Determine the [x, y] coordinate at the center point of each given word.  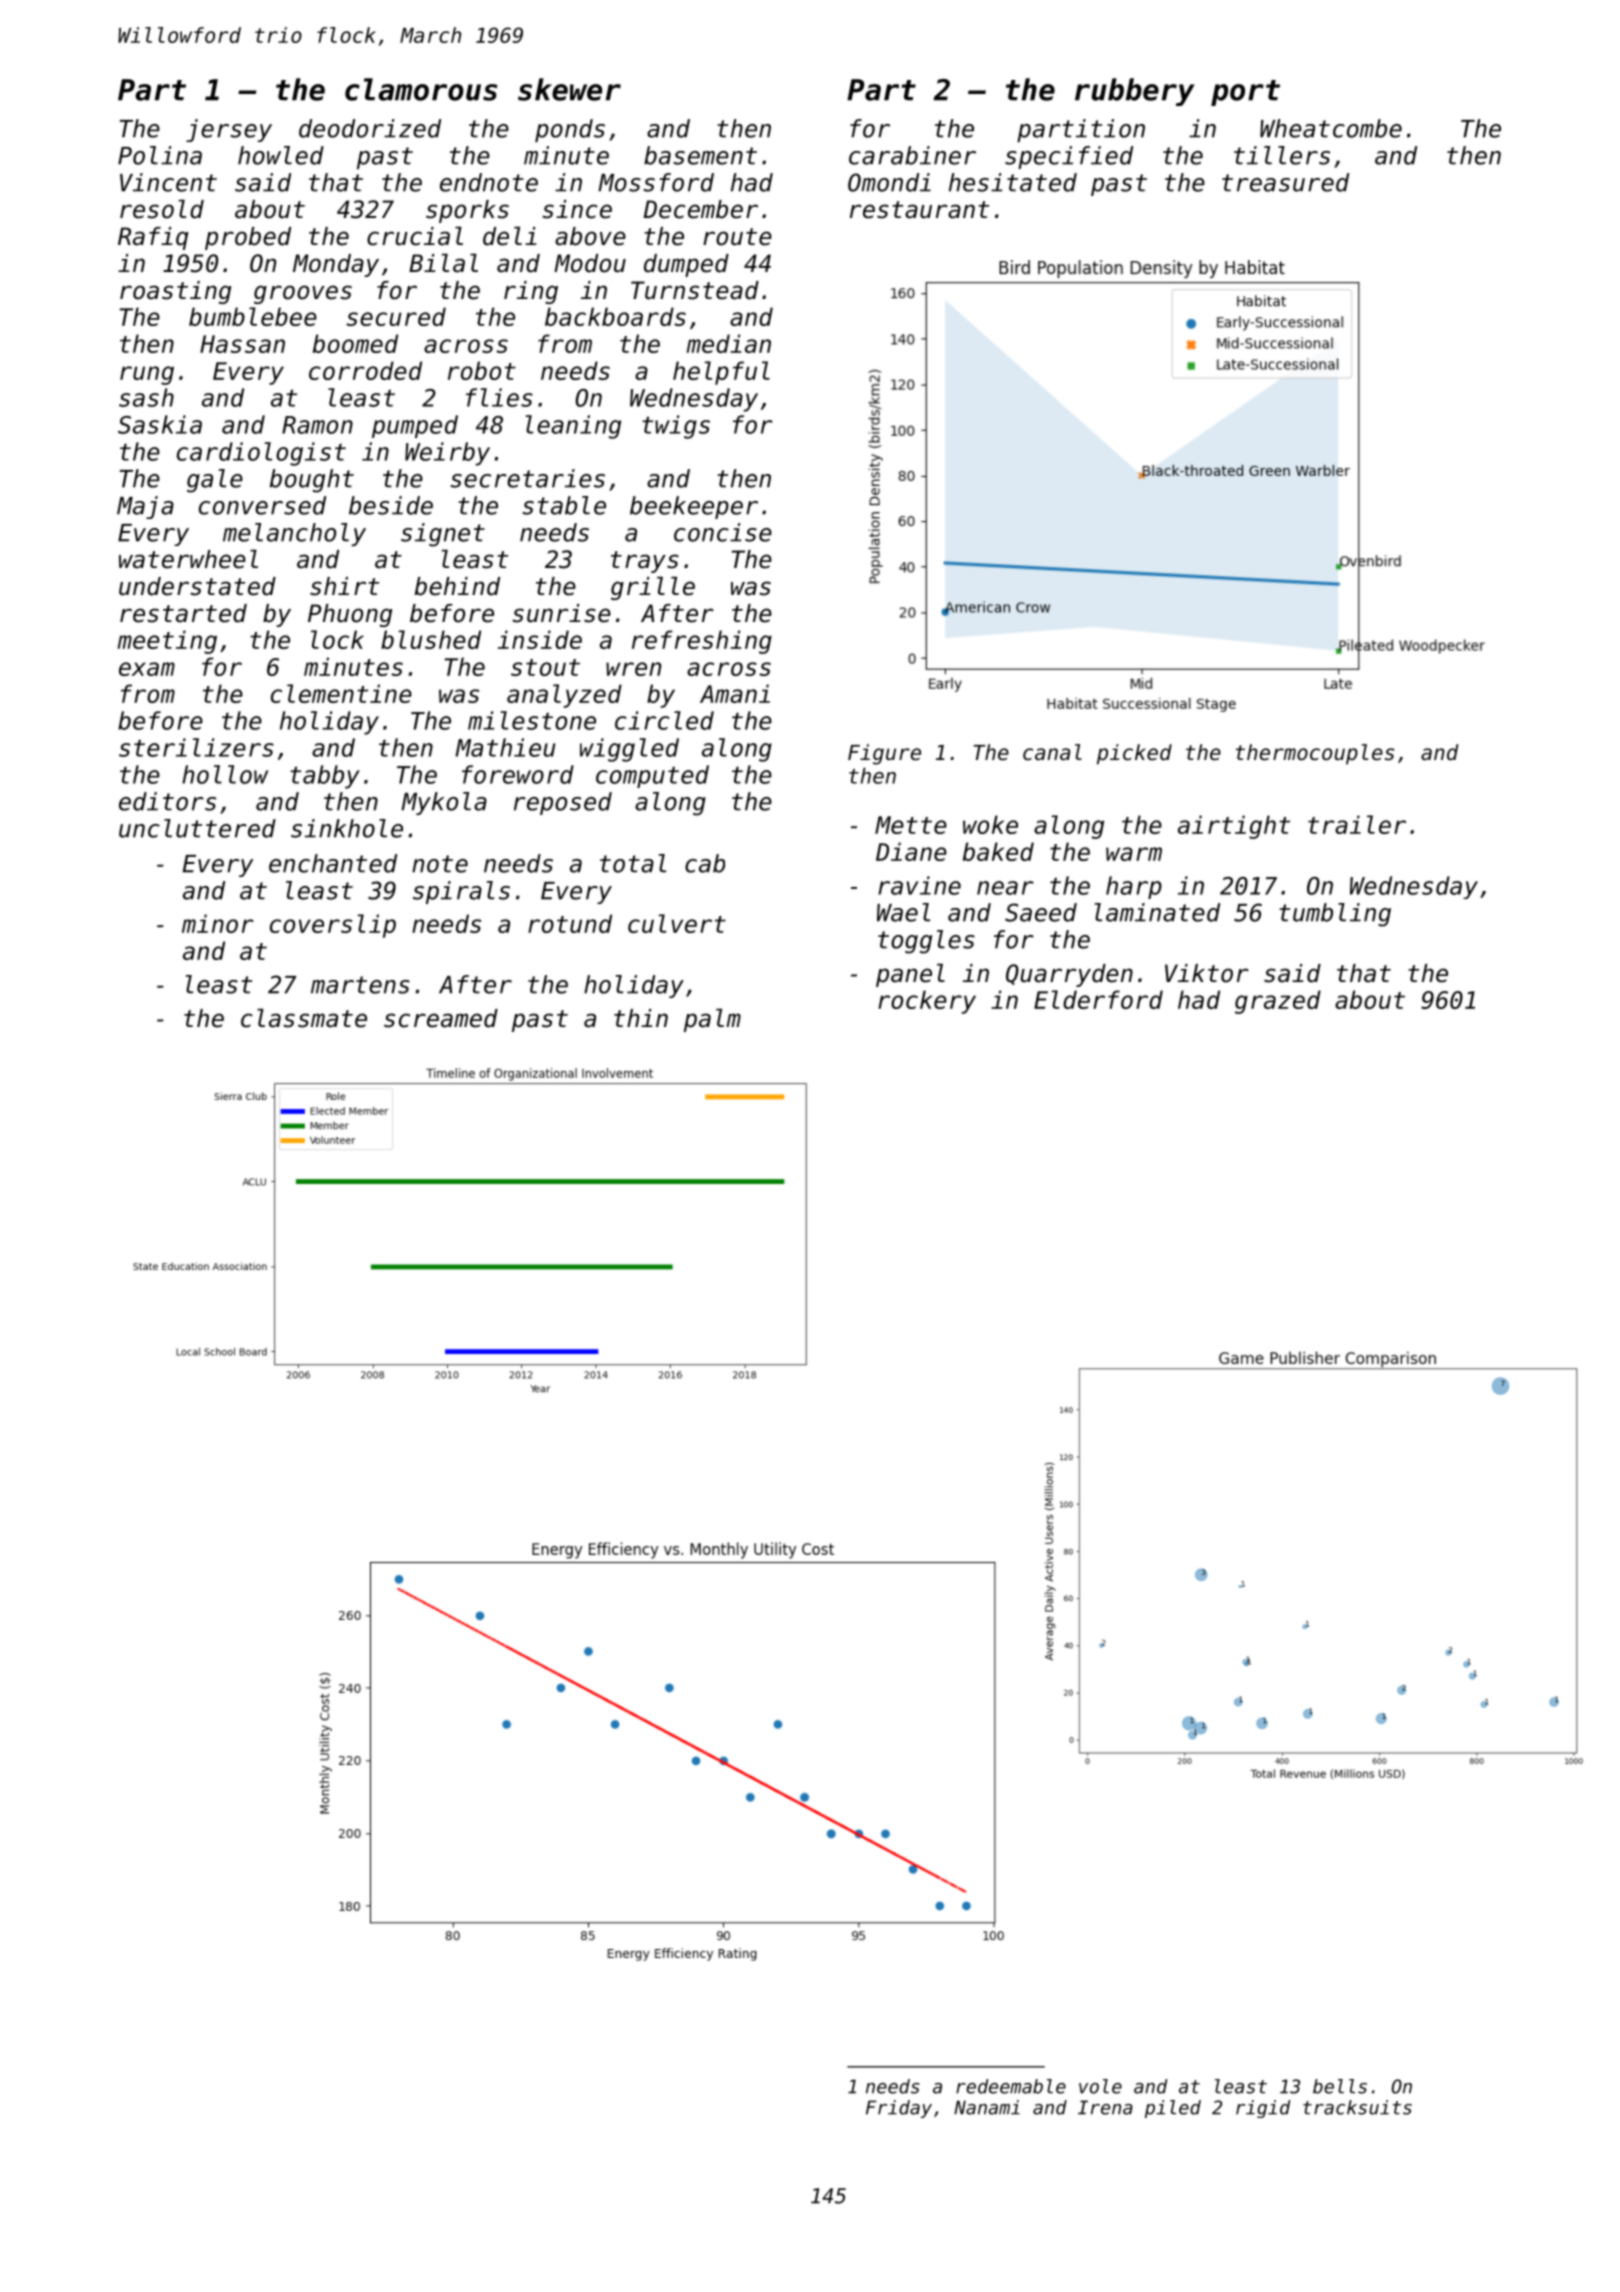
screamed [441, 1018]
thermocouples [1315, 754]
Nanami [987, 2107]
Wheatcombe [1331, 128]
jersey [229, 130]
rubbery [1135, 92]
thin [641, 1018]
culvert [677, 923]
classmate [304, 1018]
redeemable [1011, 2086]
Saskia [160, 424]
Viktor [1206, 973]
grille [653, 588]
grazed [1278, 1002]
